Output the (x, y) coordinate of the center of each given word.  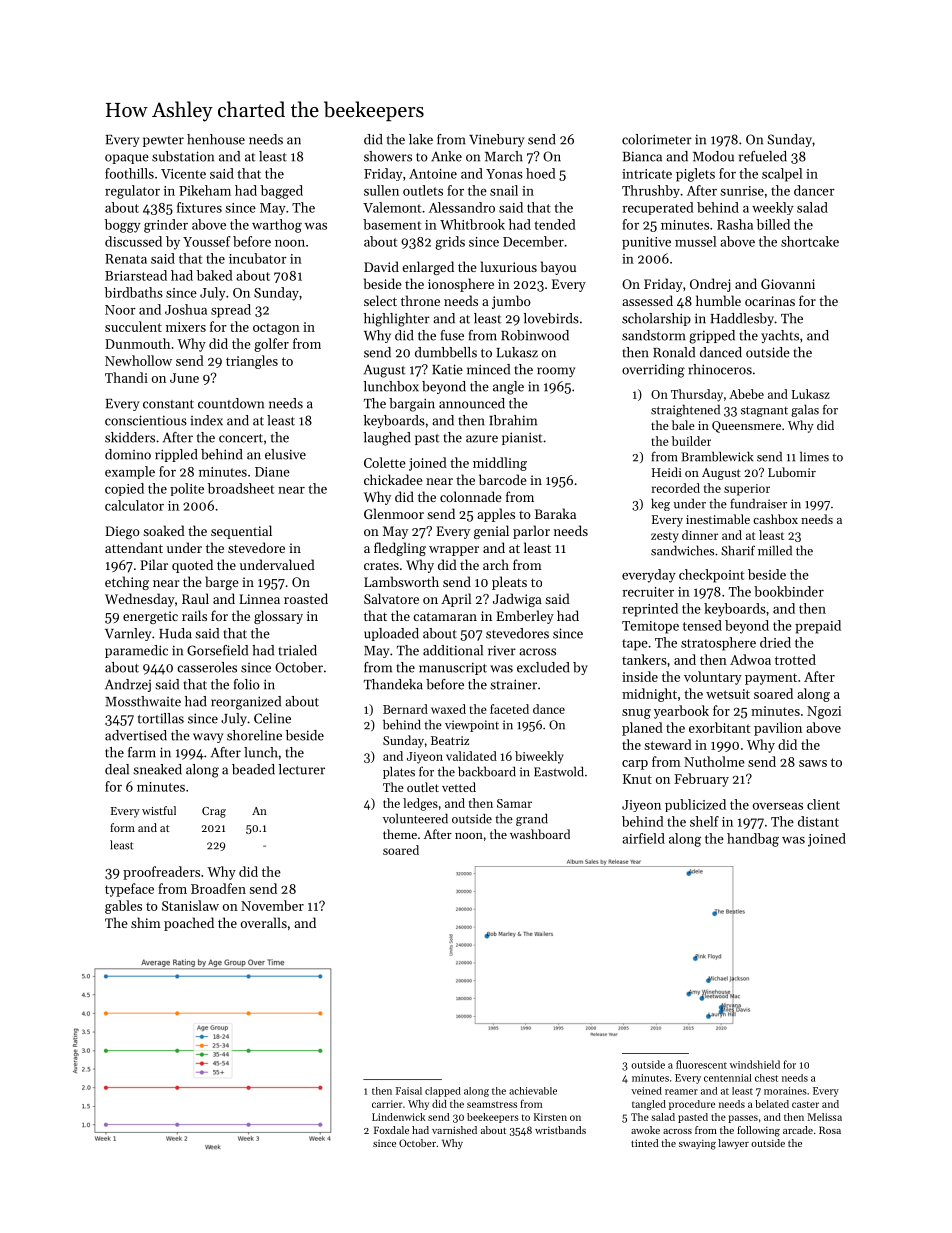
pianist (522, 438)
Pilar (154, 564)
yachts (780, 336)
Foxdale (391, 1130)
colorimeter (657, 139)
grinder (166, 226)
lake (421, 139)
